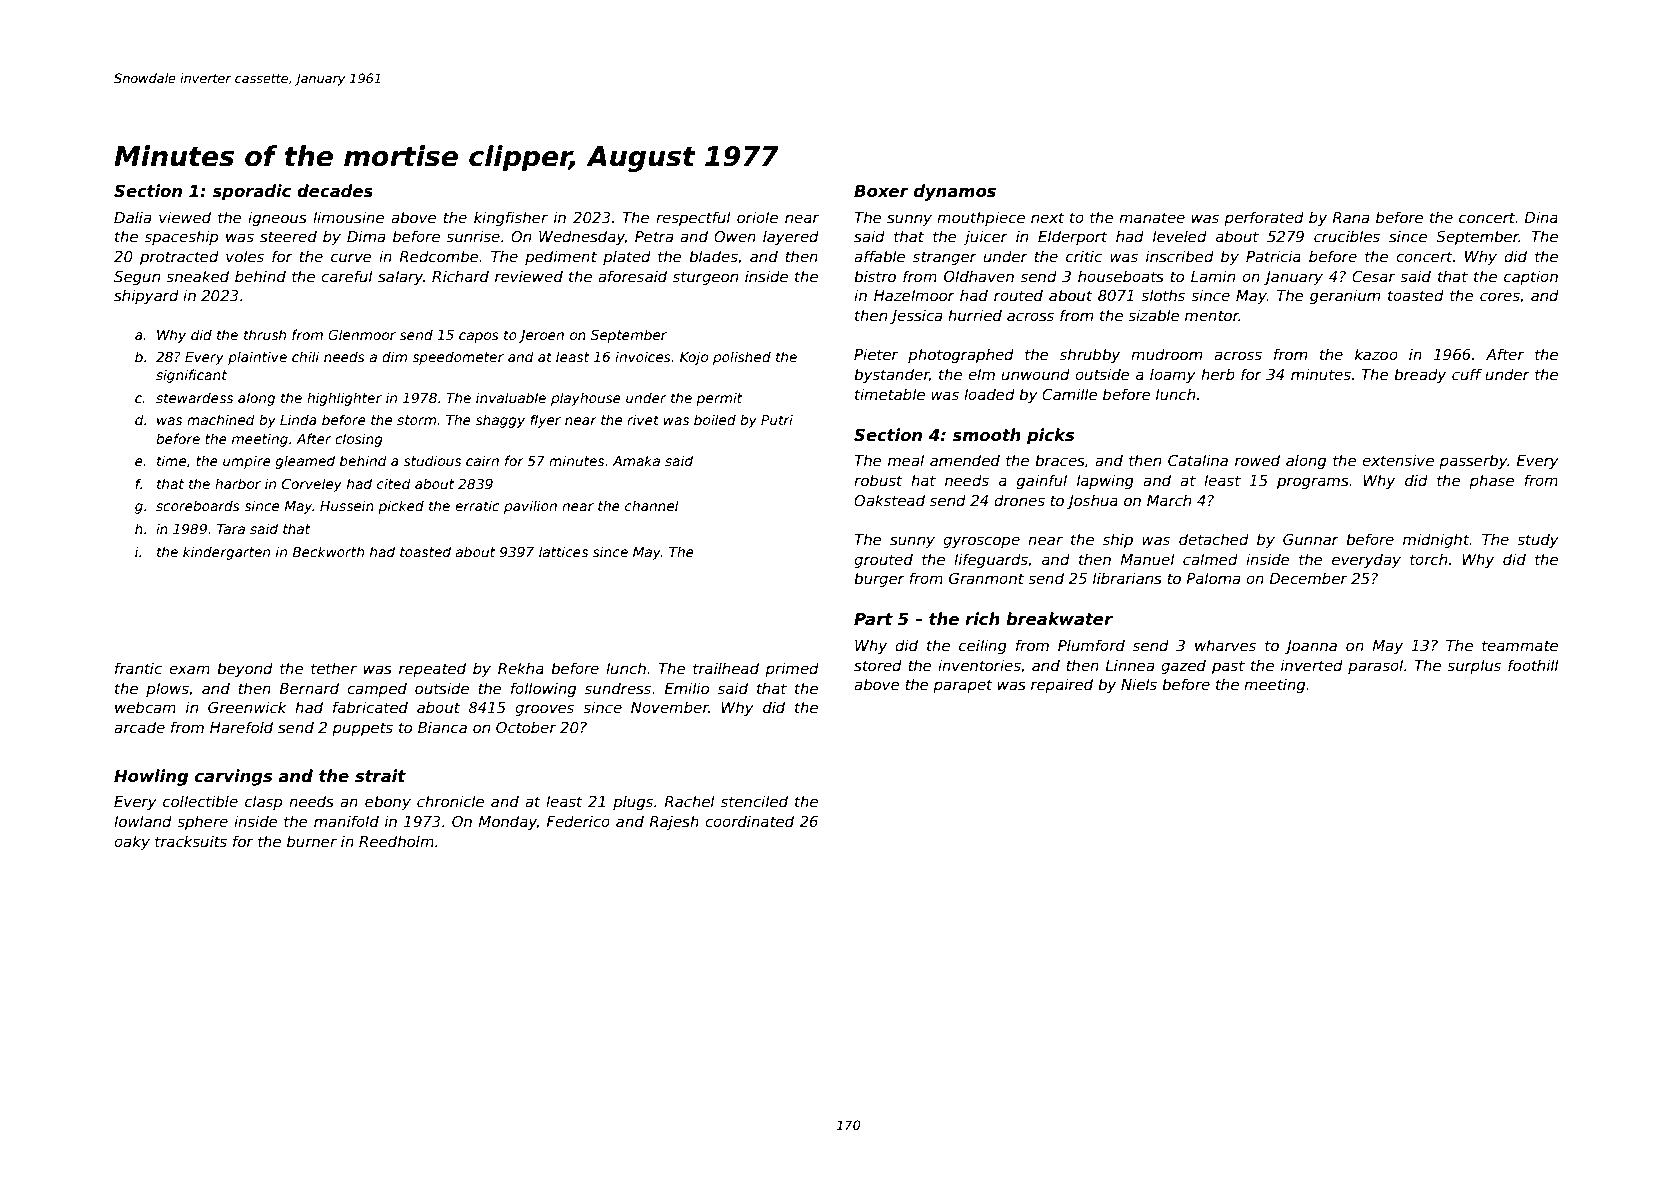 The height and width of the document is (1183, 1673). What do you see at coordinates (563, 551) in the document?
I see `lattices` at bounding box center [563, 551].
